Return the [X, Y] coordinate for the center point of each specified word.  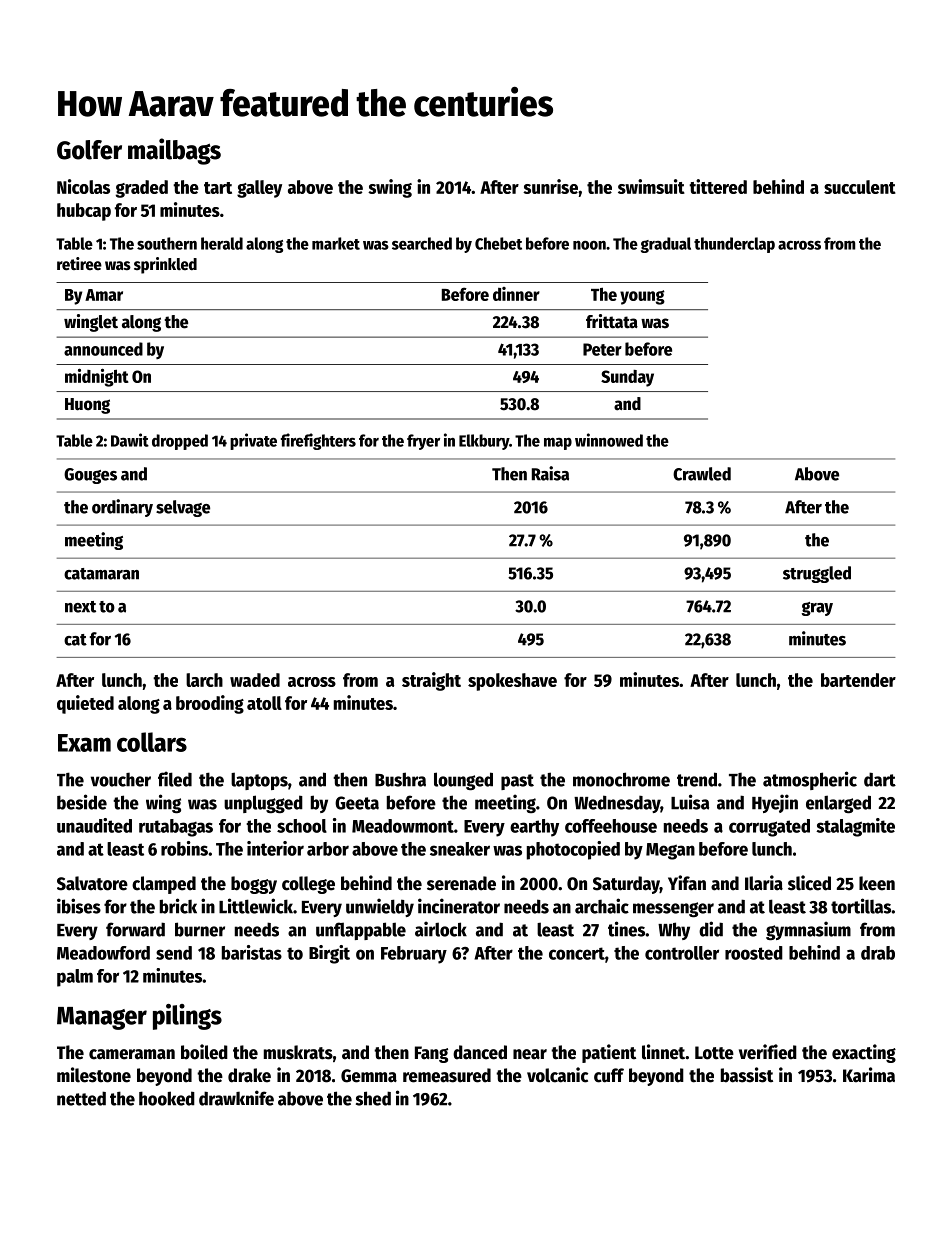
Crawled [702, 474]
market [336, 243]
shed [373, 1098]
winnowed [609, 440]
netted [81, 1098]
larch [204, 680]
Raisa [550, 473]
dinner [516, 294]
